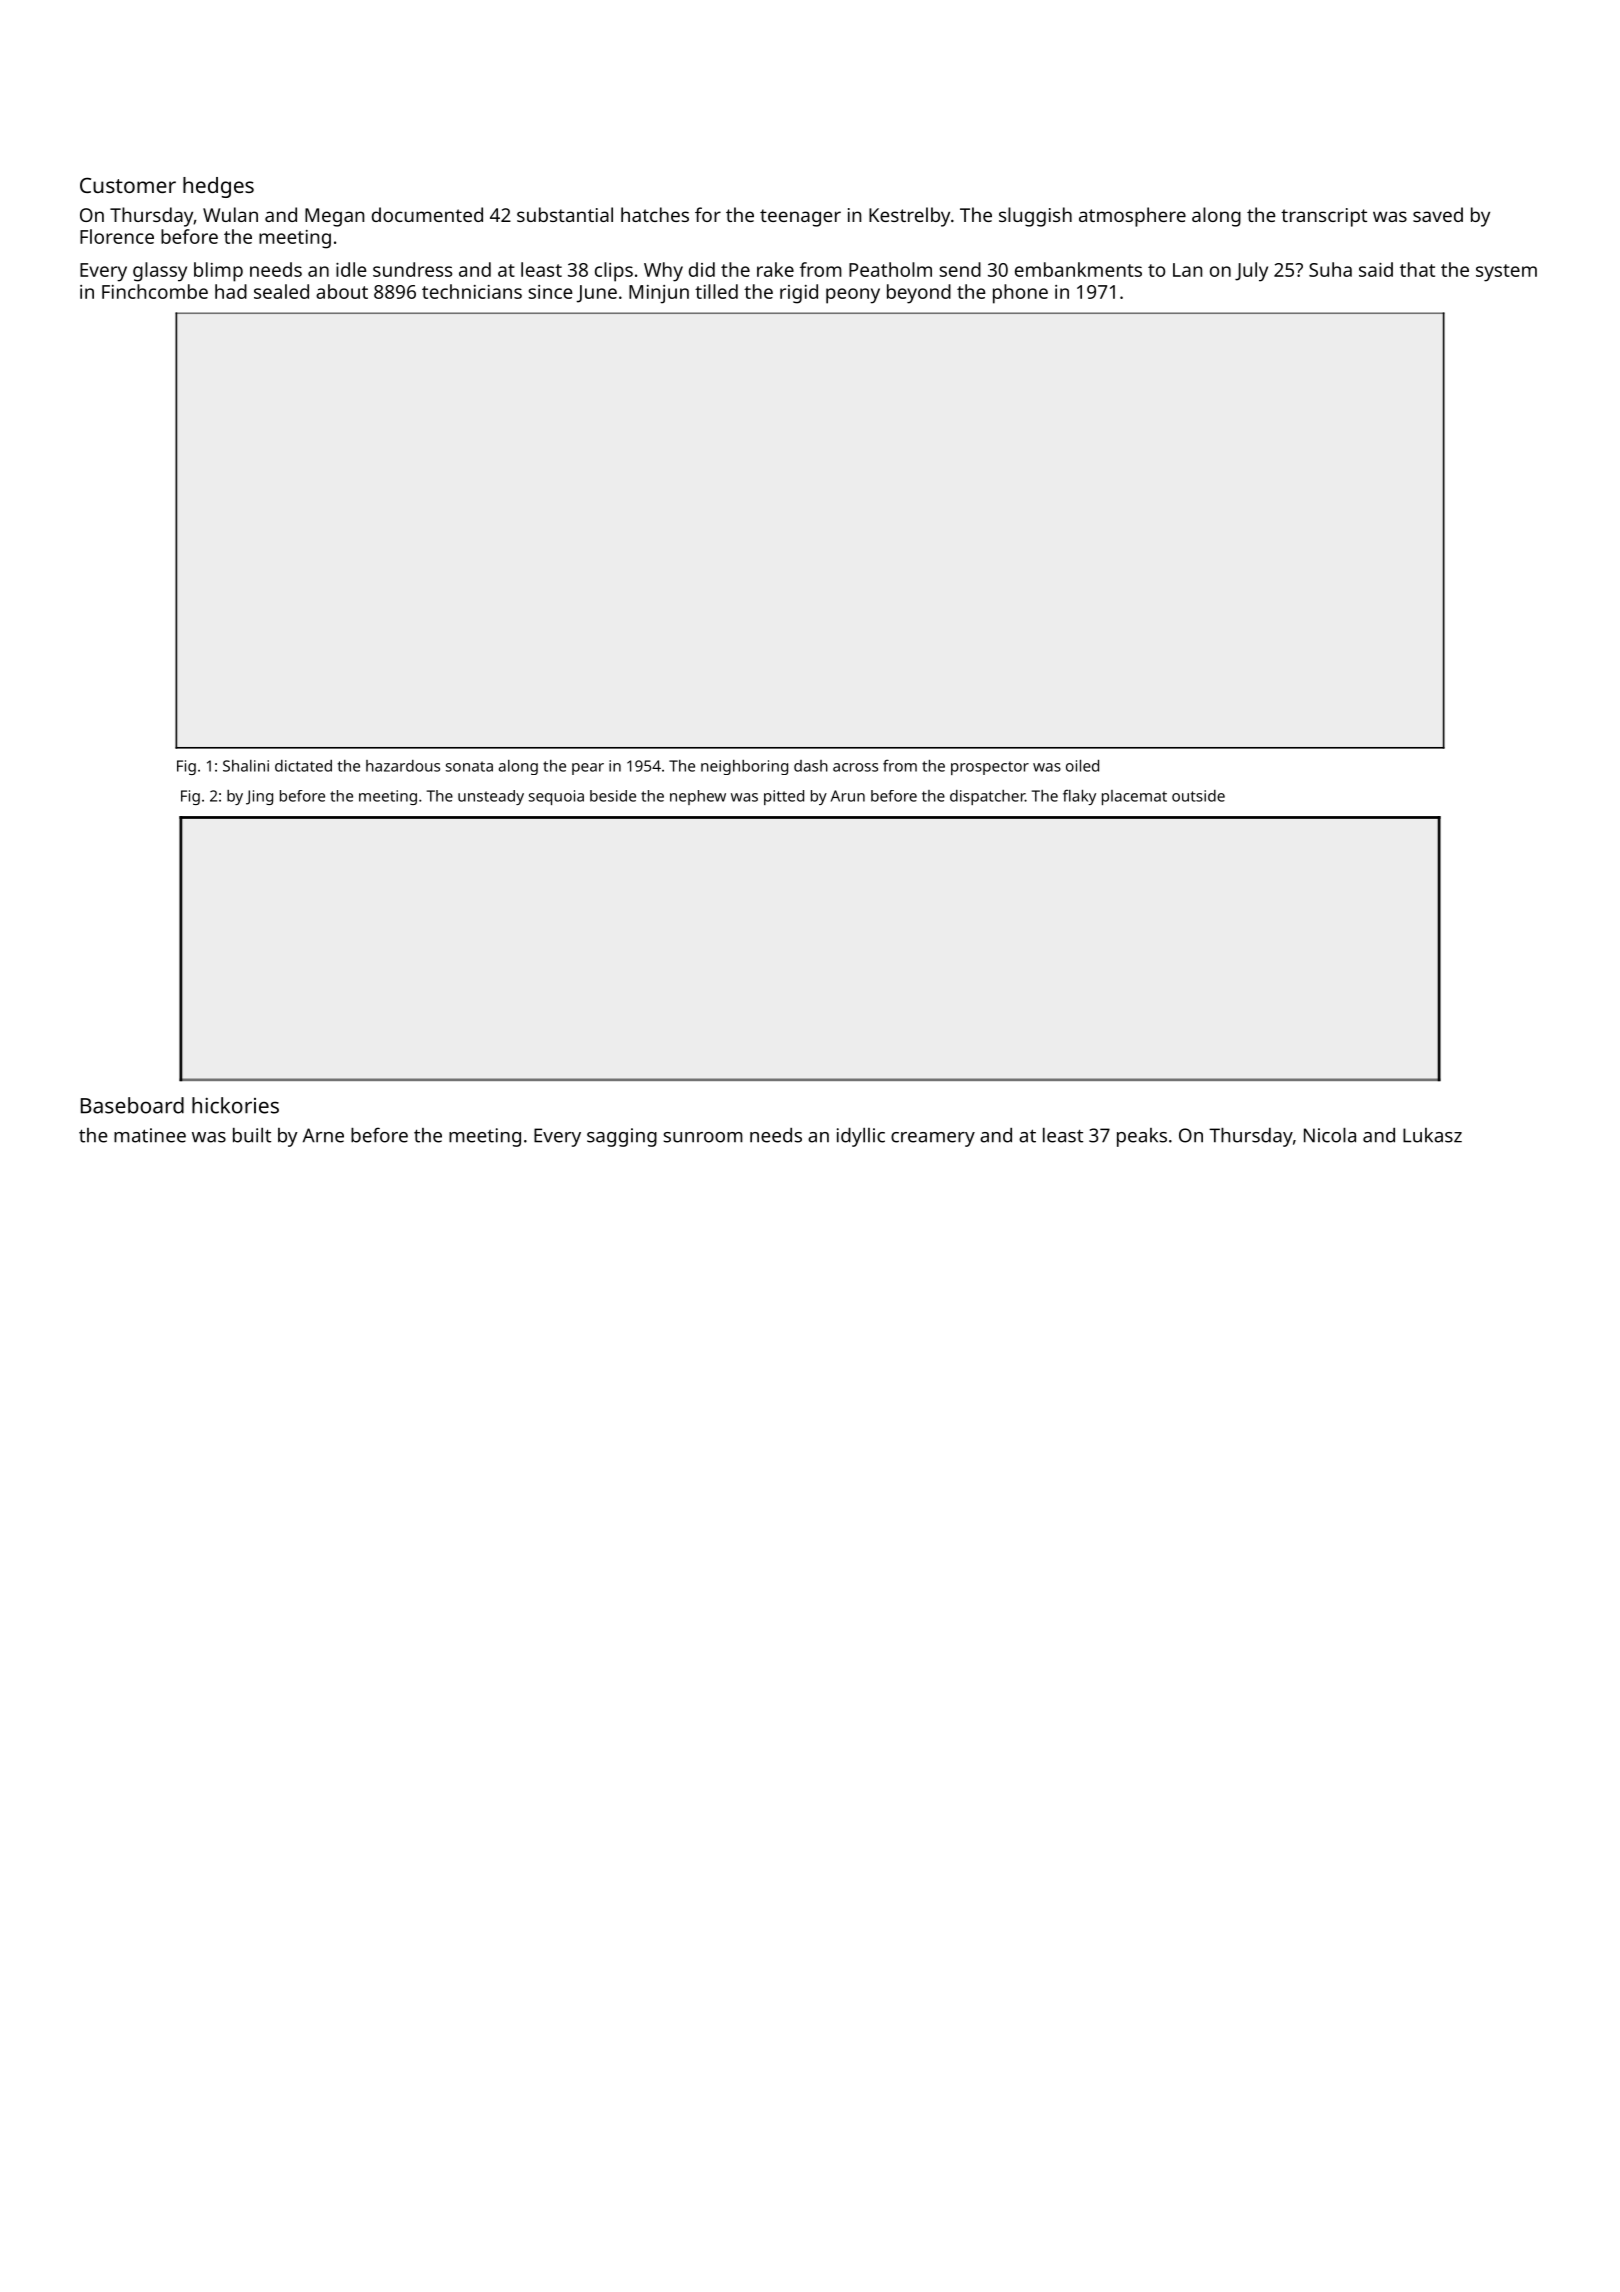  Describe the element at coordinates (230, 214) in the page. I see `Wulan` at that location.
